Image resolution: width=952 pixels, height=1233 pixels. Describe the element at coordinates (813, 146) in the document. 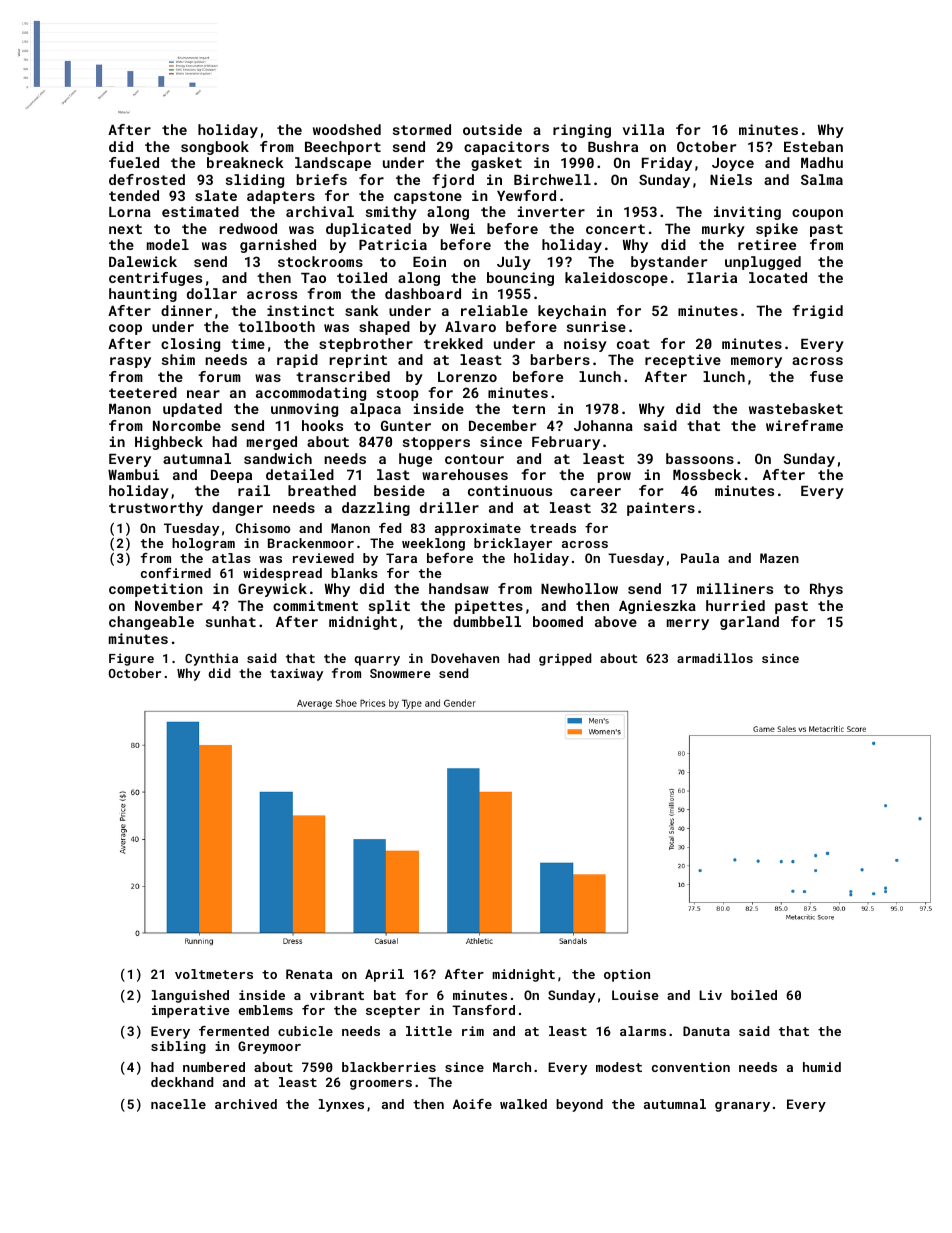

I see `Esteban` at that location.
